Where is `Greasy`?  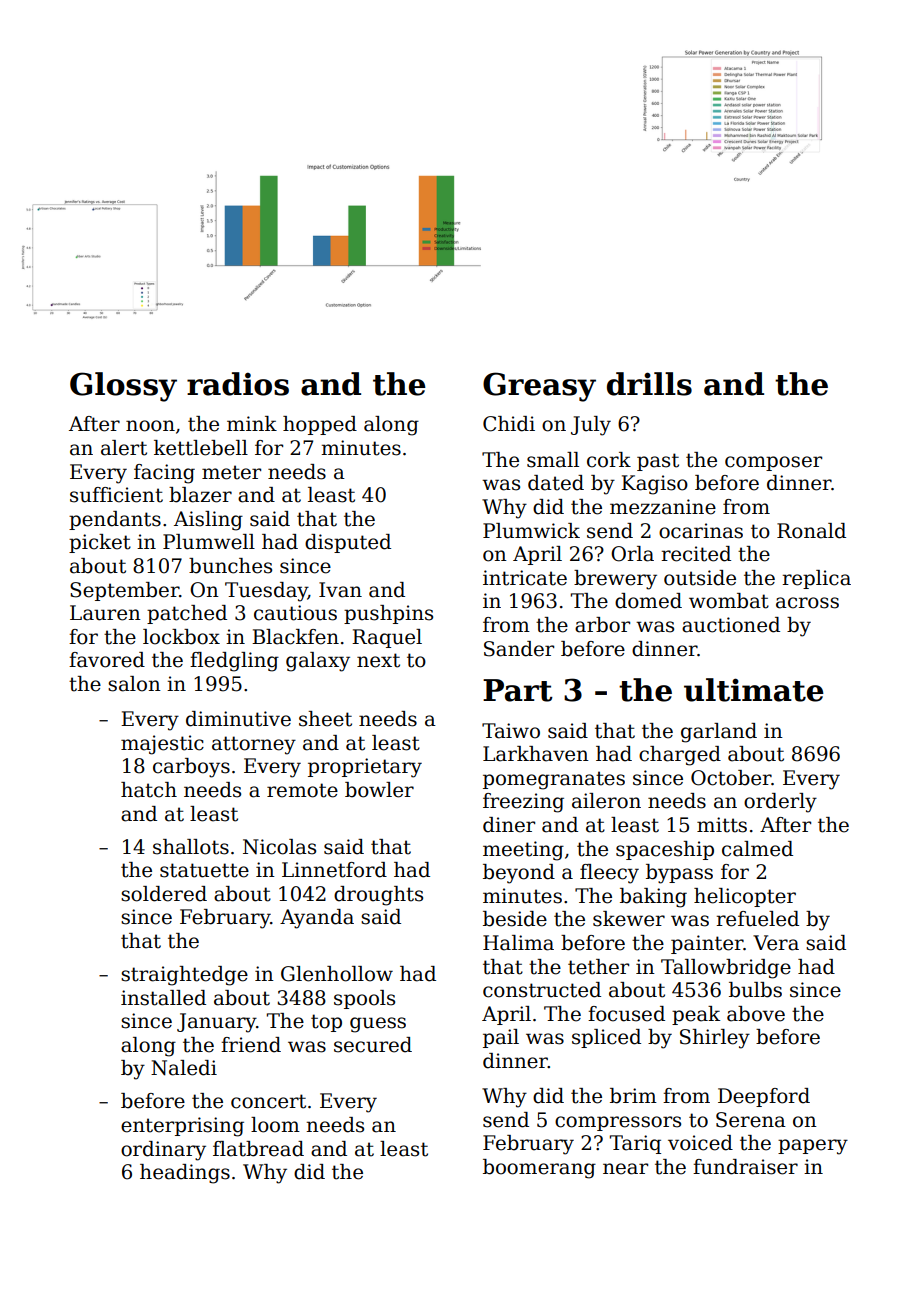
Greasy is located at coordinates (539, 387).
